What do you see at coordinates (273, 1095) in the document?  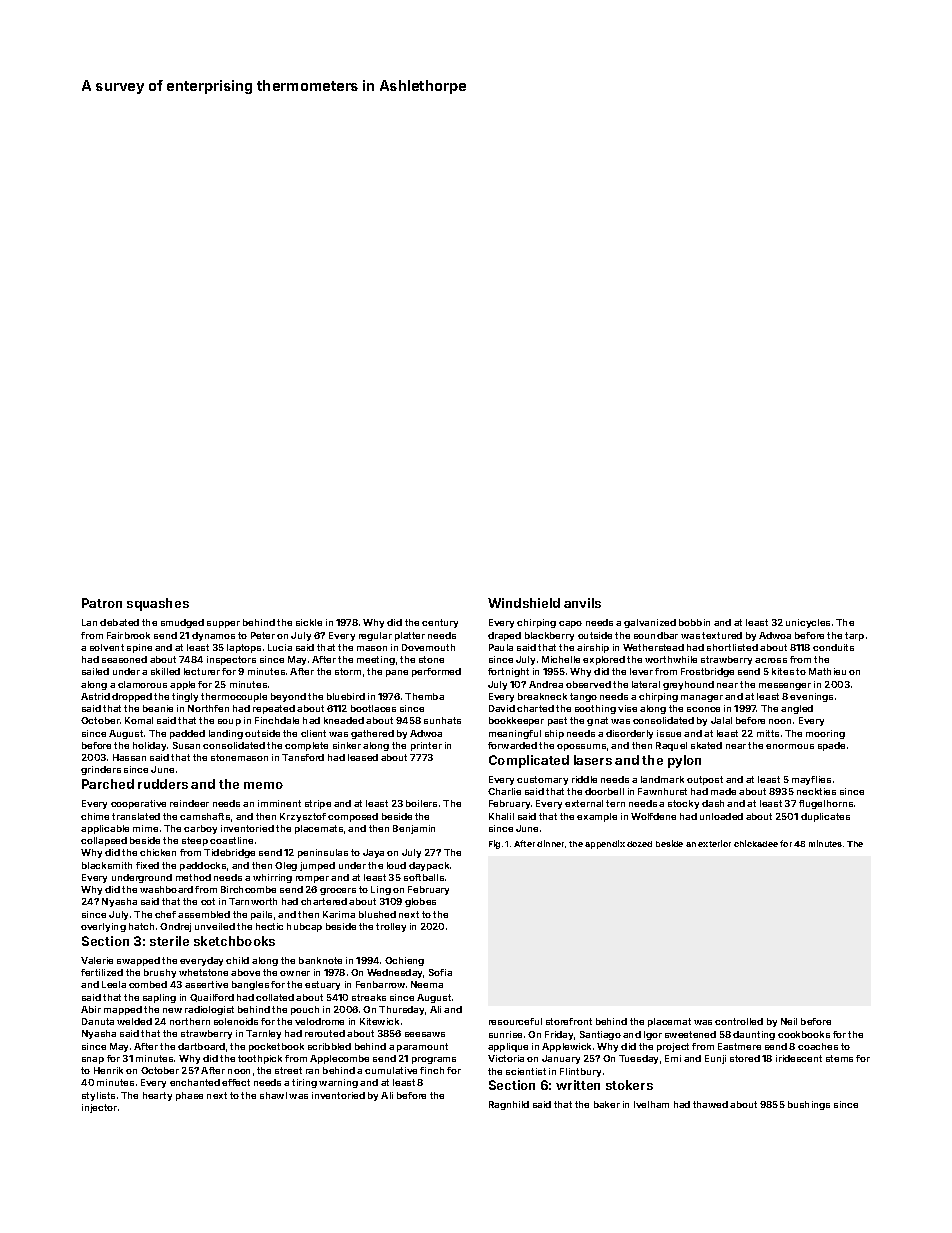 I see `shawl` at bounding box center [273, 1095].
